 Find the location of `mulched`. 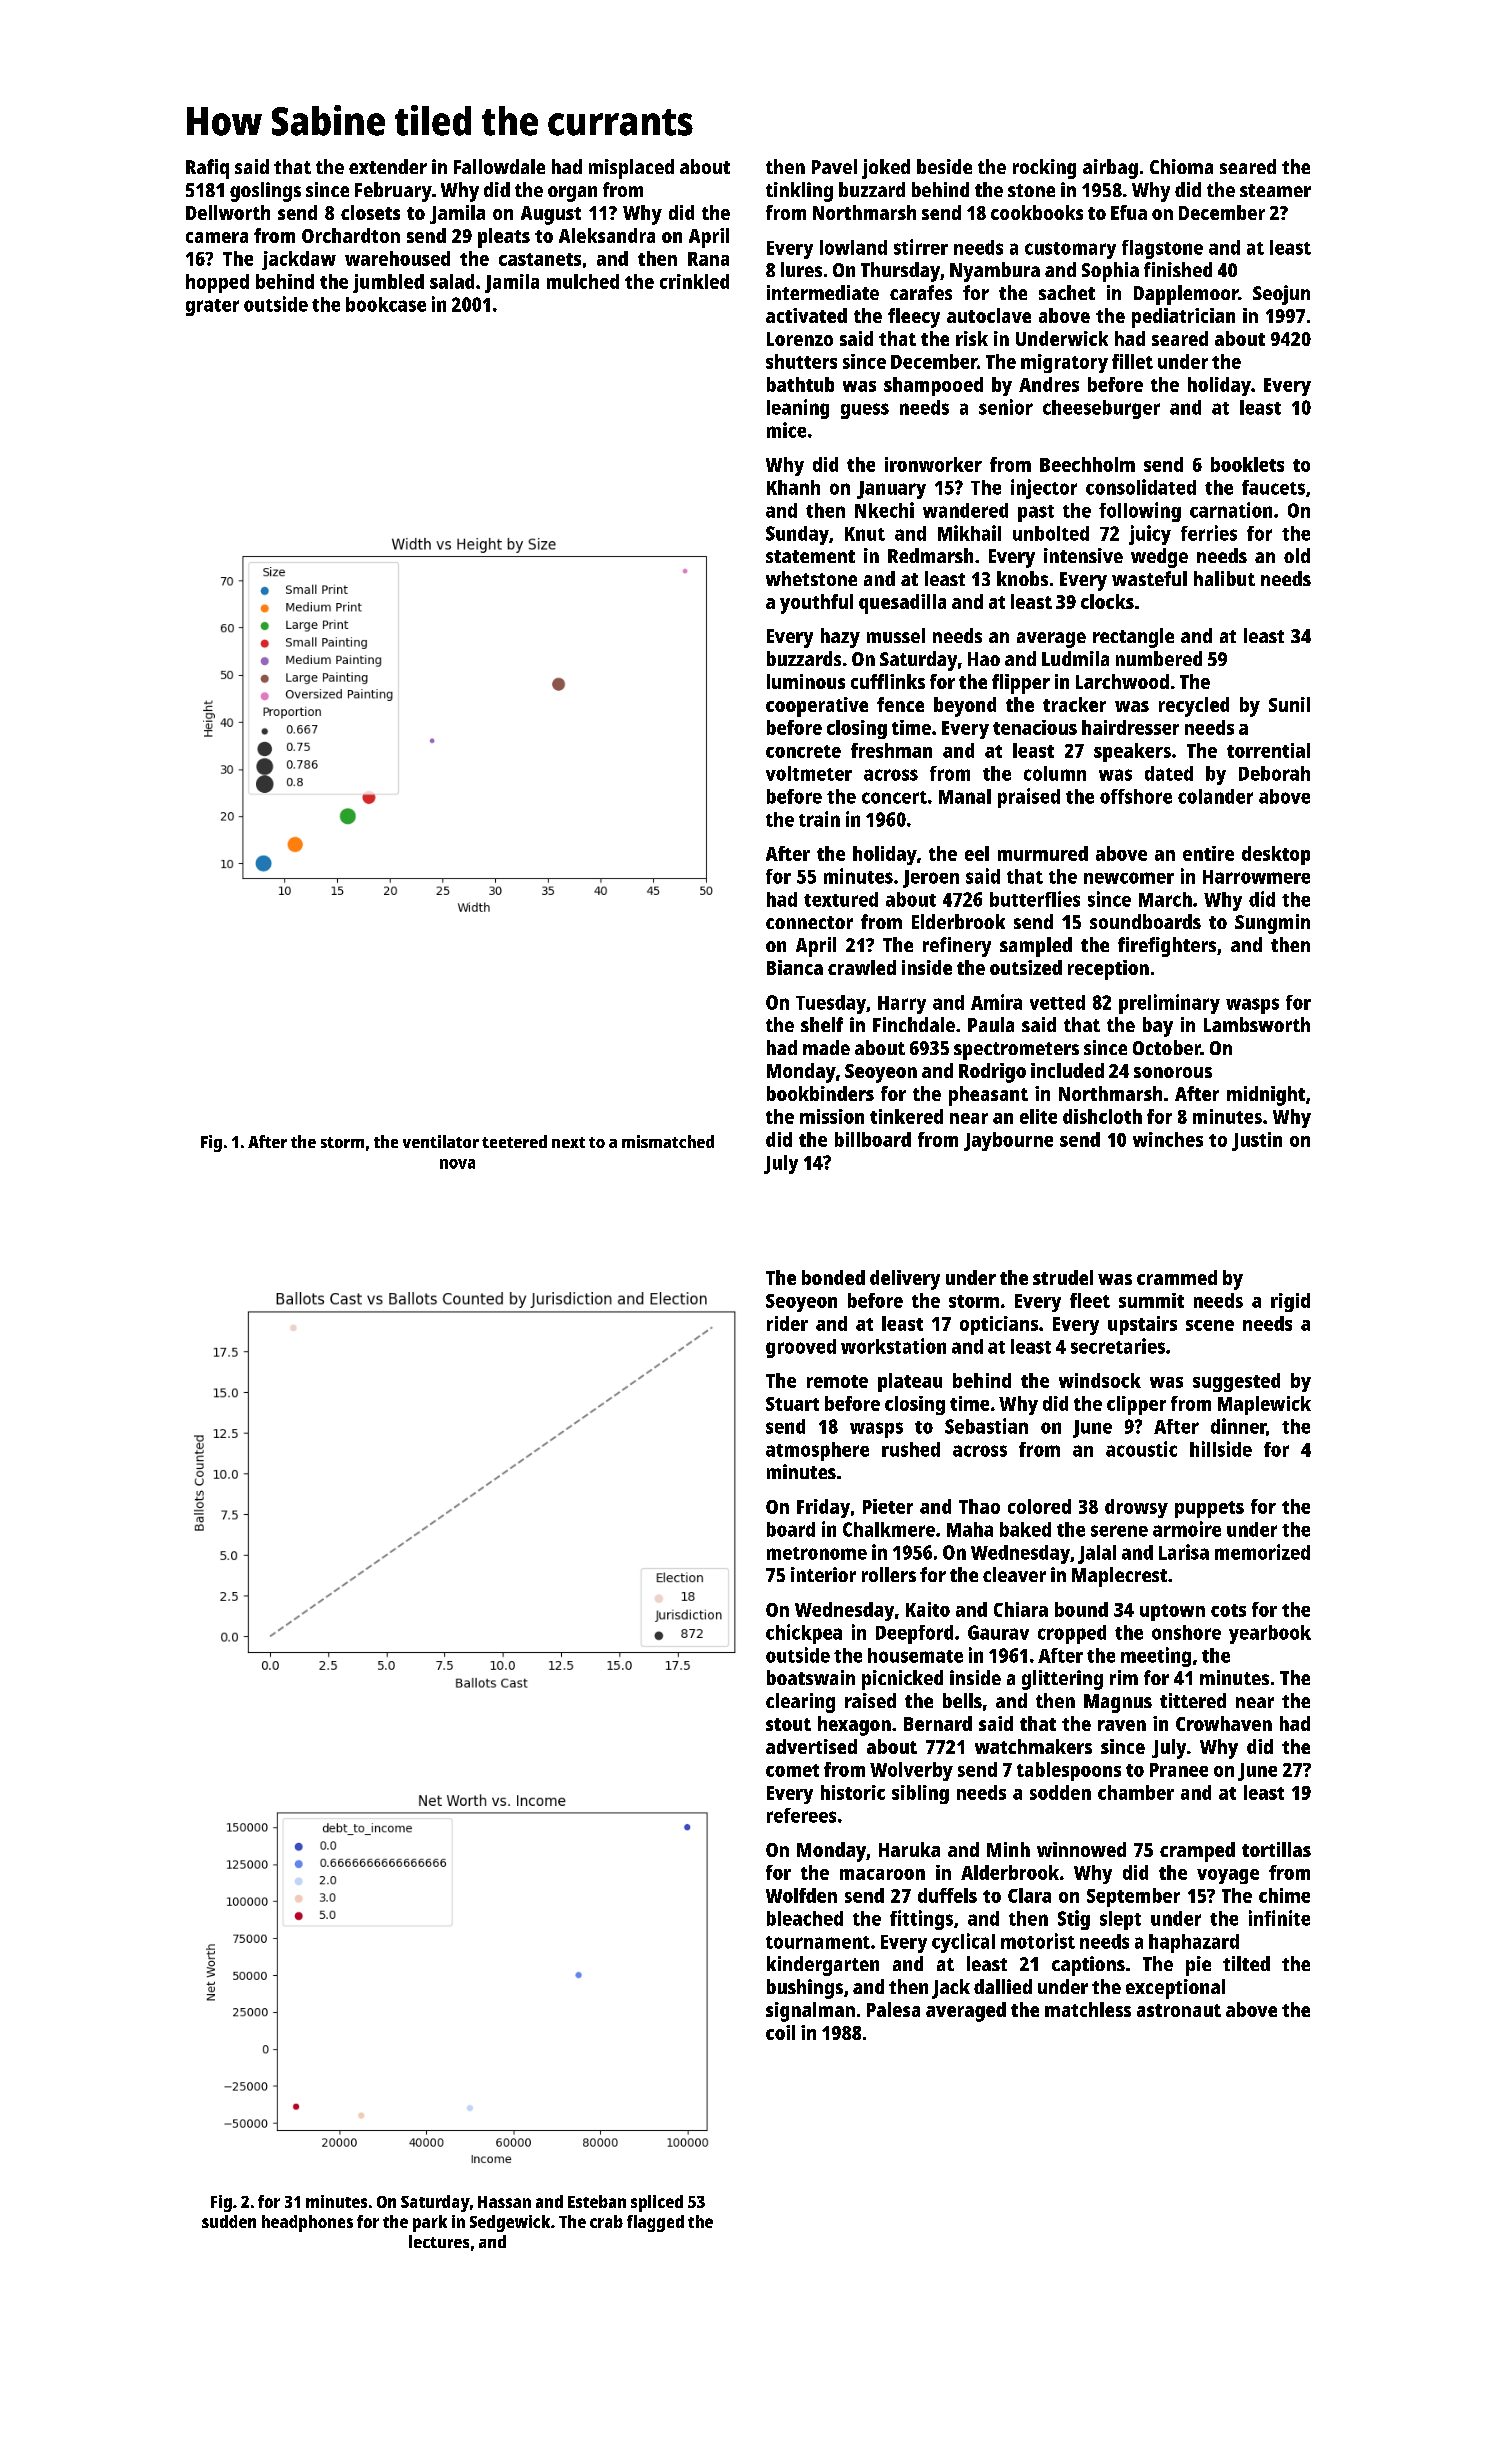

mulched is located at coordinates (583, 281).
